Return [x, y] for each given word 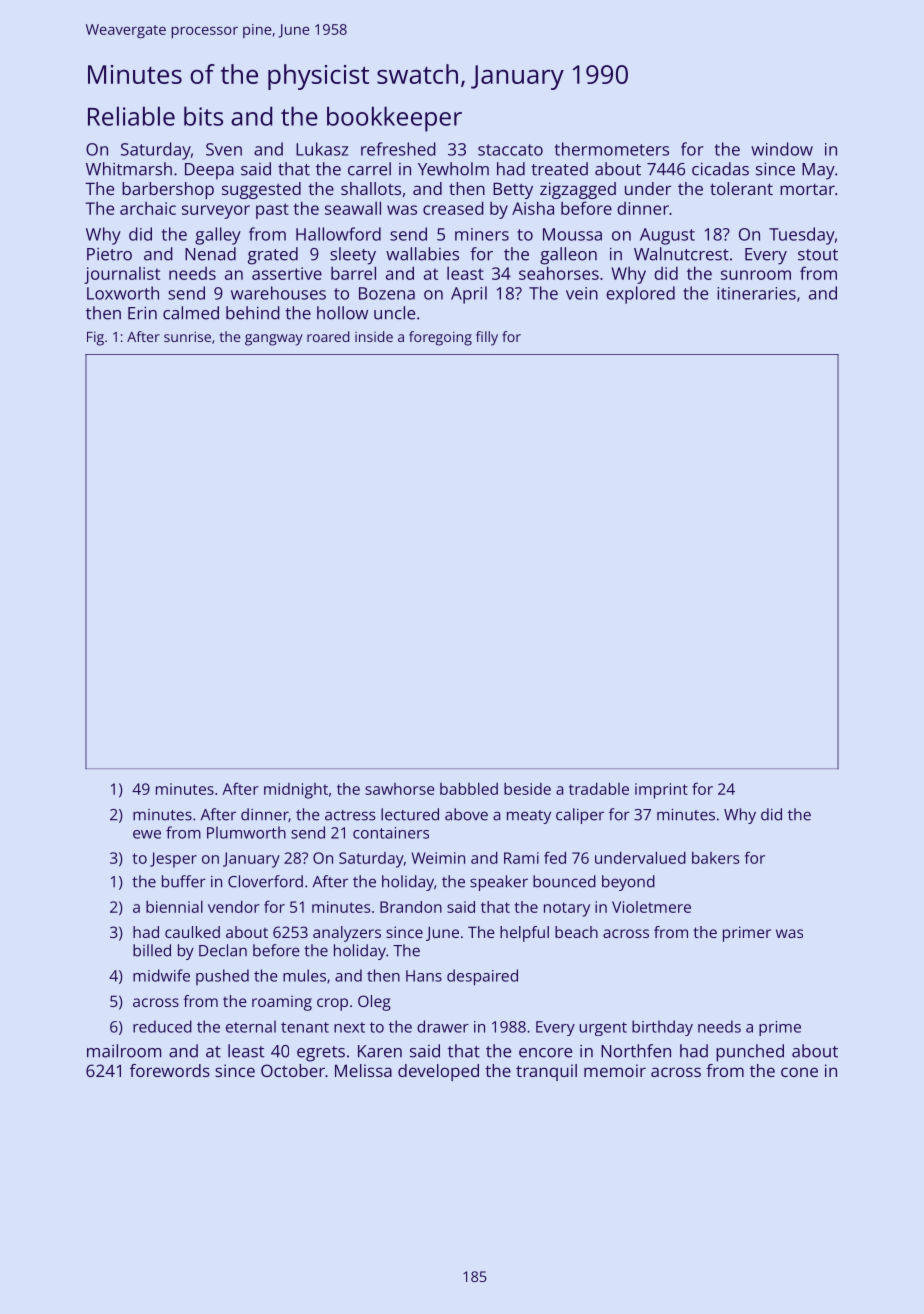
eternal [251, 1026]
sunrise [187, 336]
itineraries [756, 293]
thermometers [612, 149]
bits [203, 116]
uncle [394, 313]
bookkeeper [394, 119]
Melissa [363, 1070]
